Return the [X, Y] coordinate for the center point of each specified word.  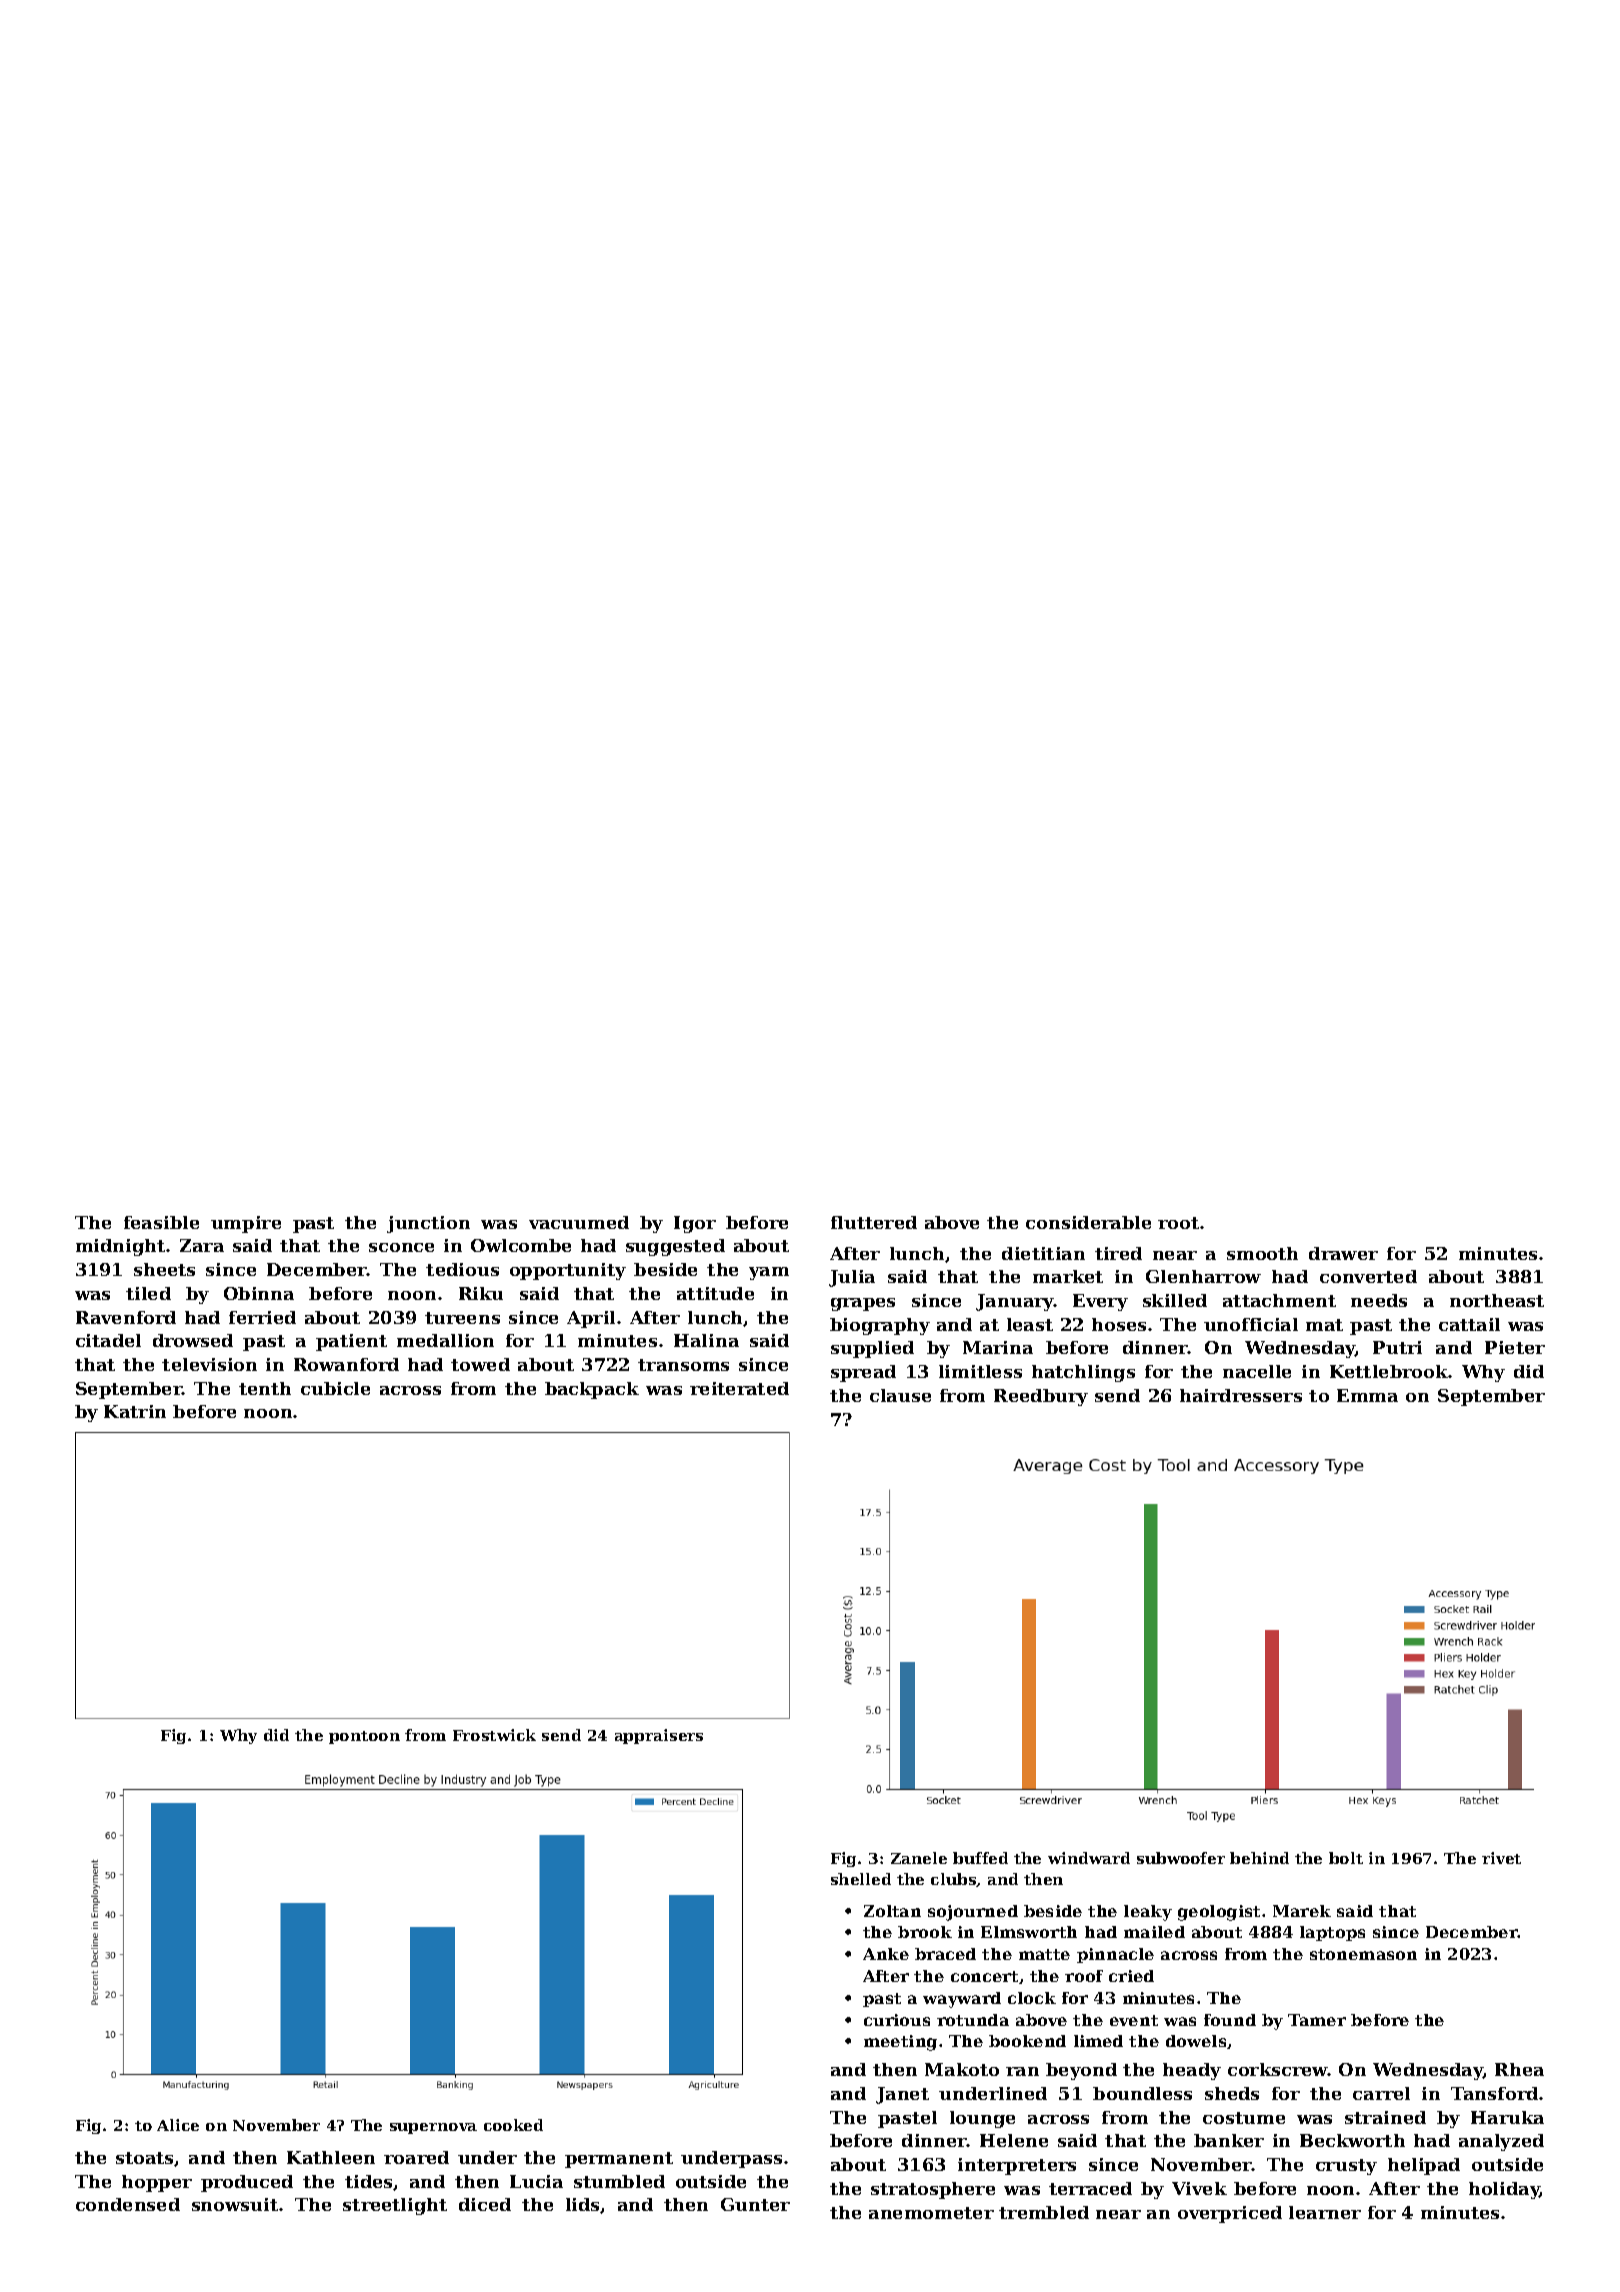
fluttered [874, 1222]
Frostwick [494, 1735]
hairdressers [1241, 1395]
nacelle [1257, 1371]
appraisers [659, 1736]
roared [416, 2157]
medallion [445, 1340]
